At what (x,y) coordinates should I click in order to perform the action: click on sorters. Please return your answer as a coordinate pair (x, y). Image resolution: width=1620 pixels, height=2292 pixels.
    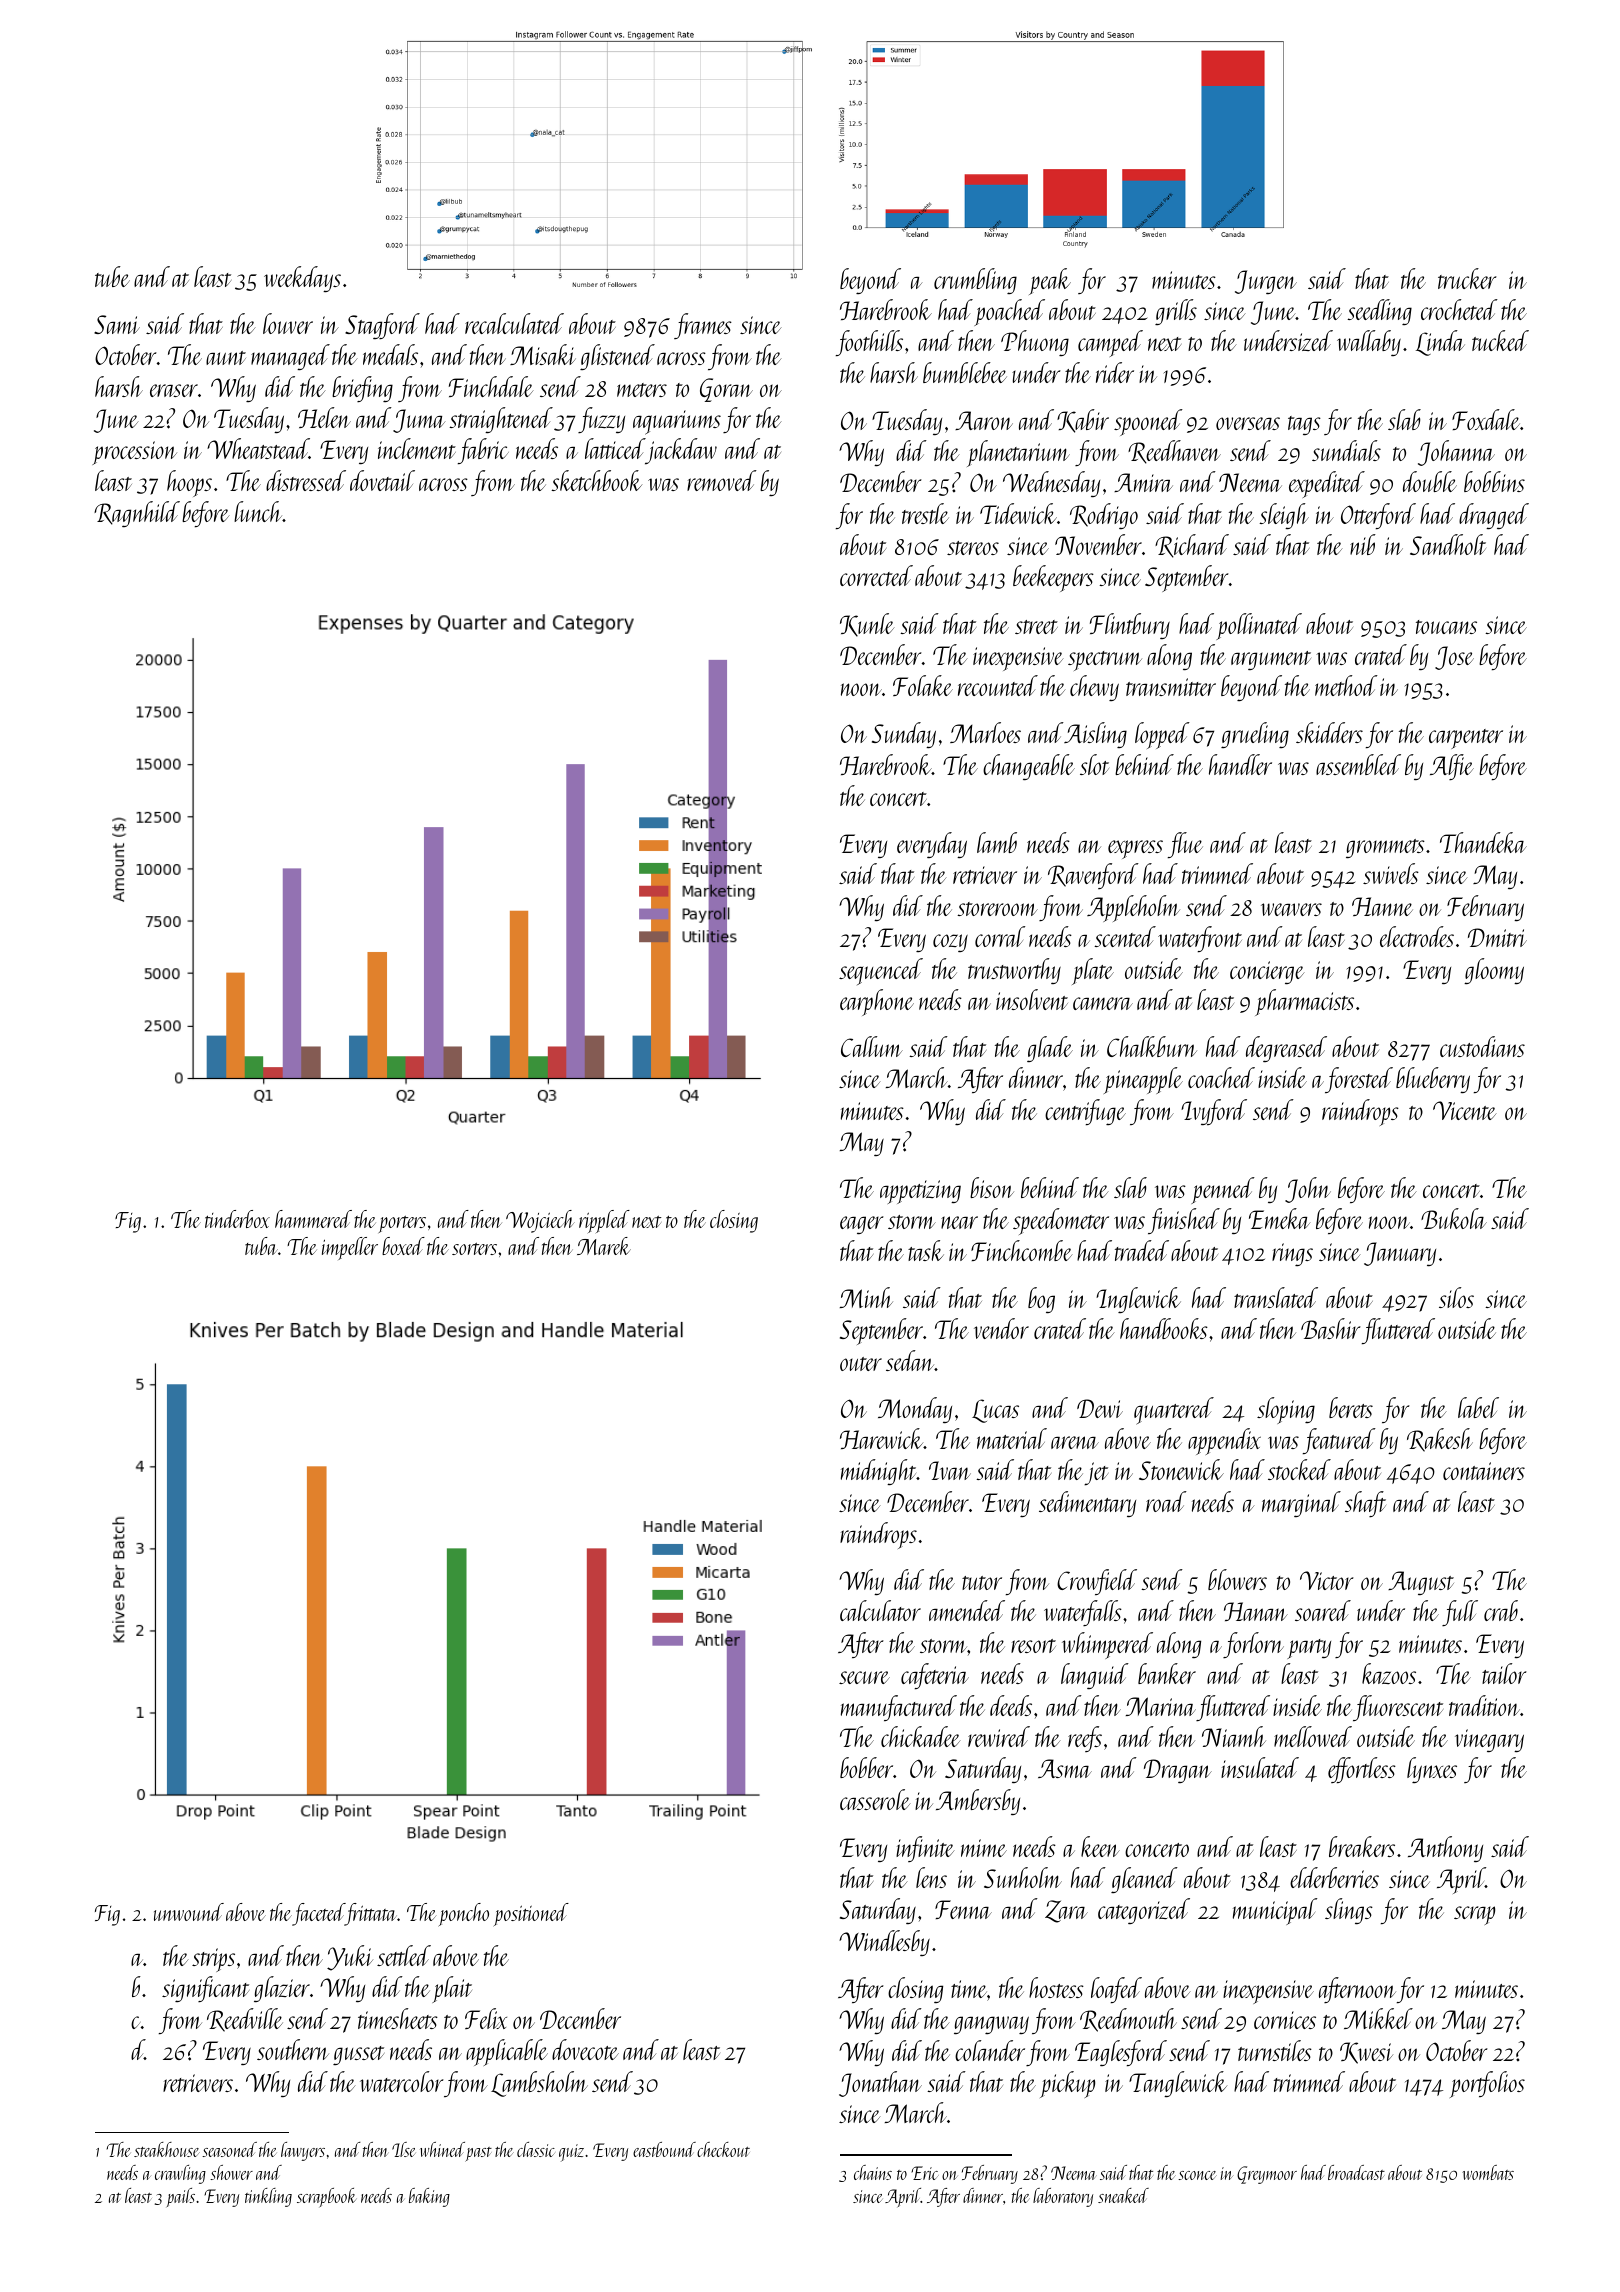
    Looking at the image, I should click on (474, 1249).
